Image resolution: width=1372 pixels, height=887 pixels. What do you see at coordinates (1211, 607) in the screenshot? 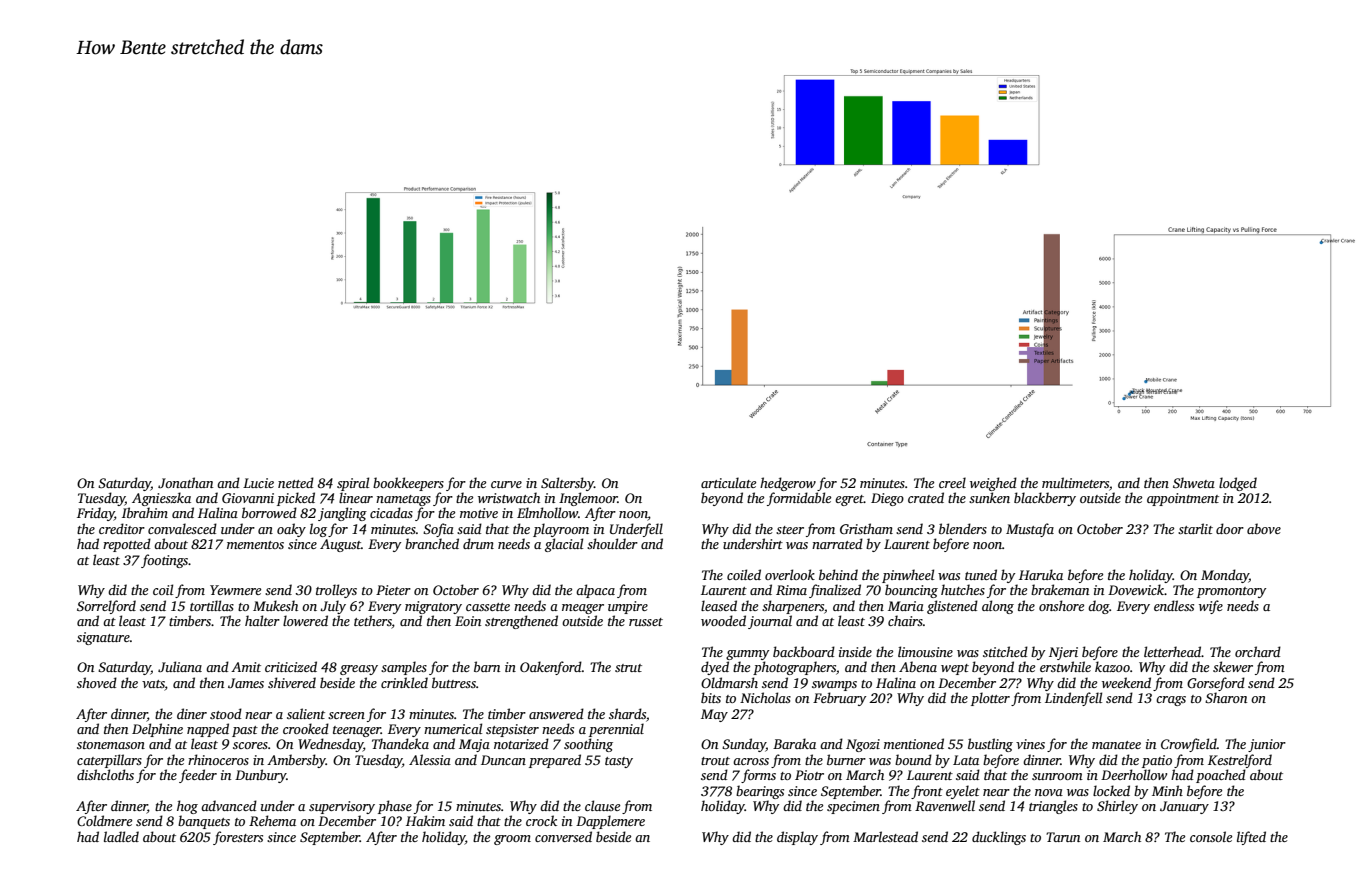
I see `wife` at bounding box center [1211, 607].
